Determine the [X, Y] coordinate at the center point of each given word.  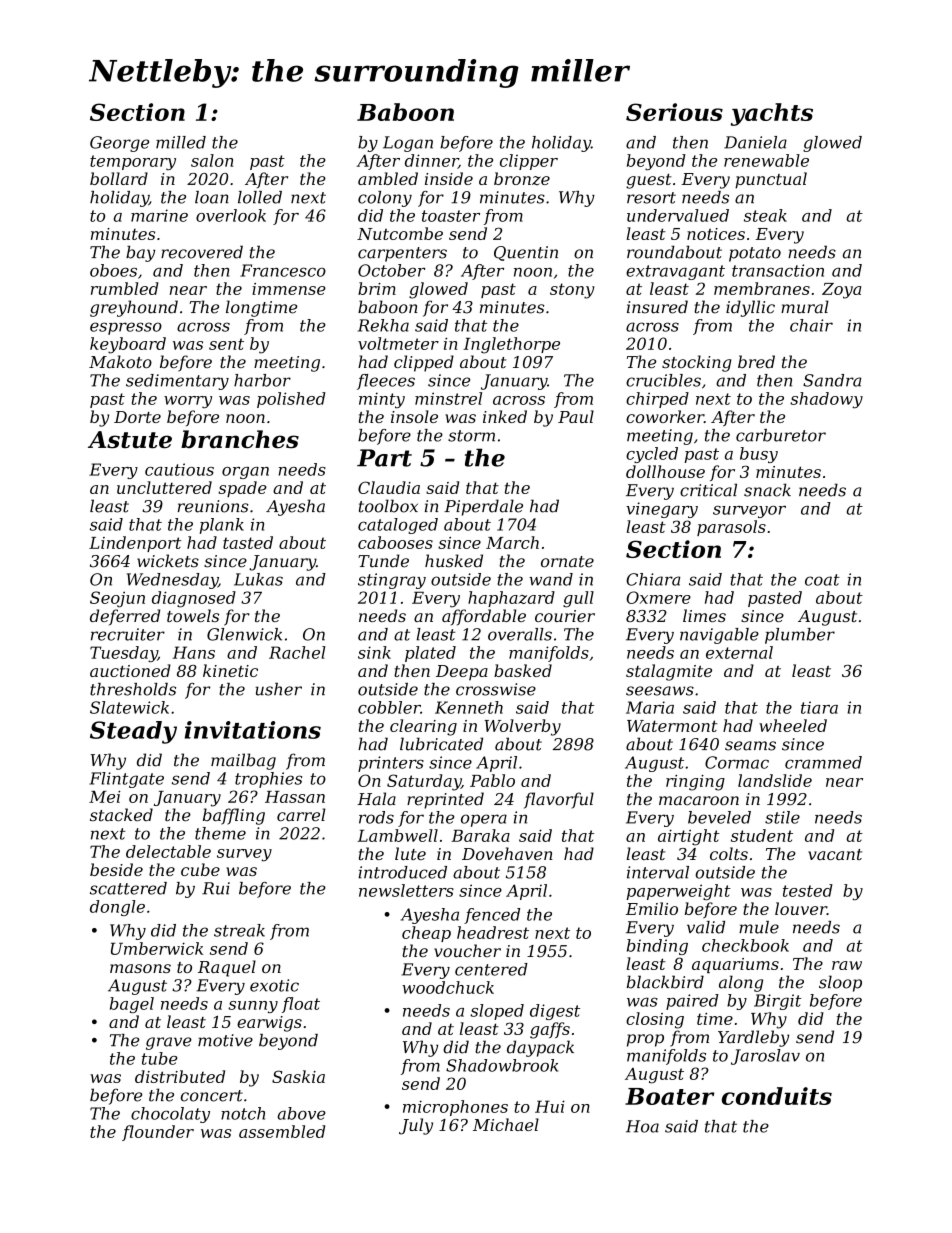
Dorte [137, 417]
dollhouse [665, 471]
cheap [426, 934]
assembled [282, 1131]
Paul [576, 416]
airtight [689, 837]
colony [385, 199]
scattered [128, 888]
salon [212, 160]
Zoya [841, 291]
